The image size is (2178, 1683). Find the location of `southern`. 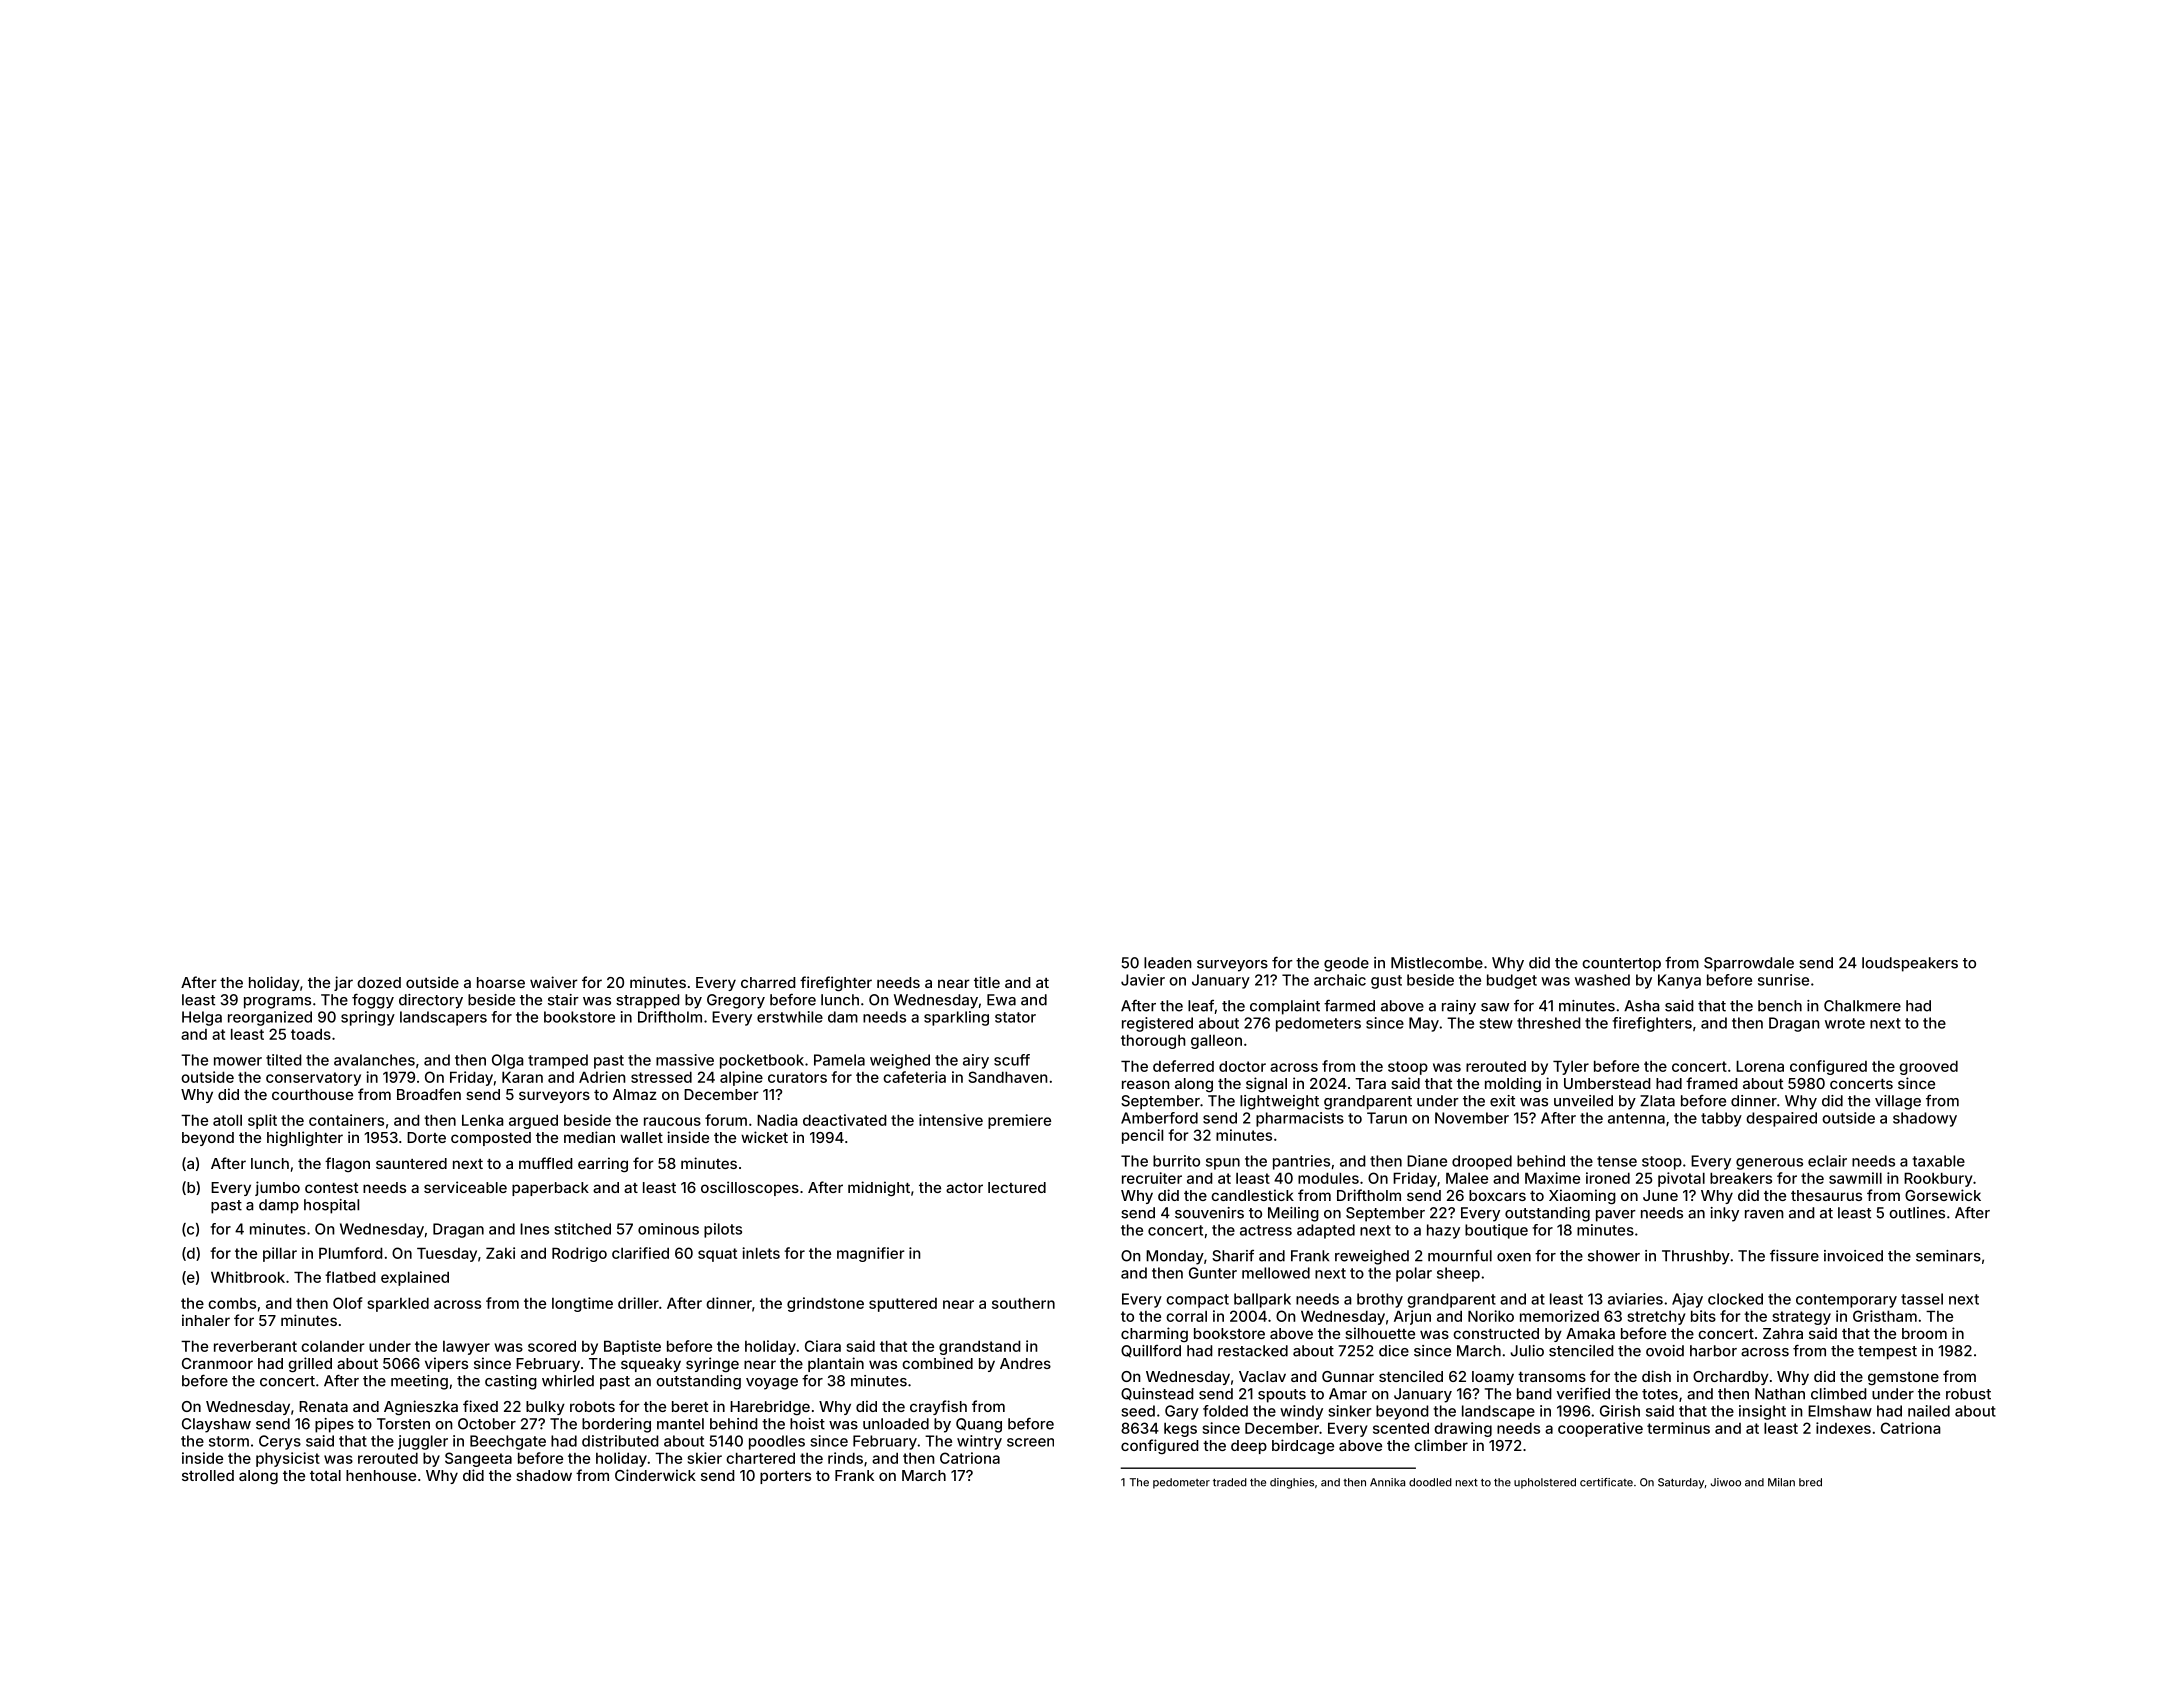

southern is located at coordinates (1023, 1303).
